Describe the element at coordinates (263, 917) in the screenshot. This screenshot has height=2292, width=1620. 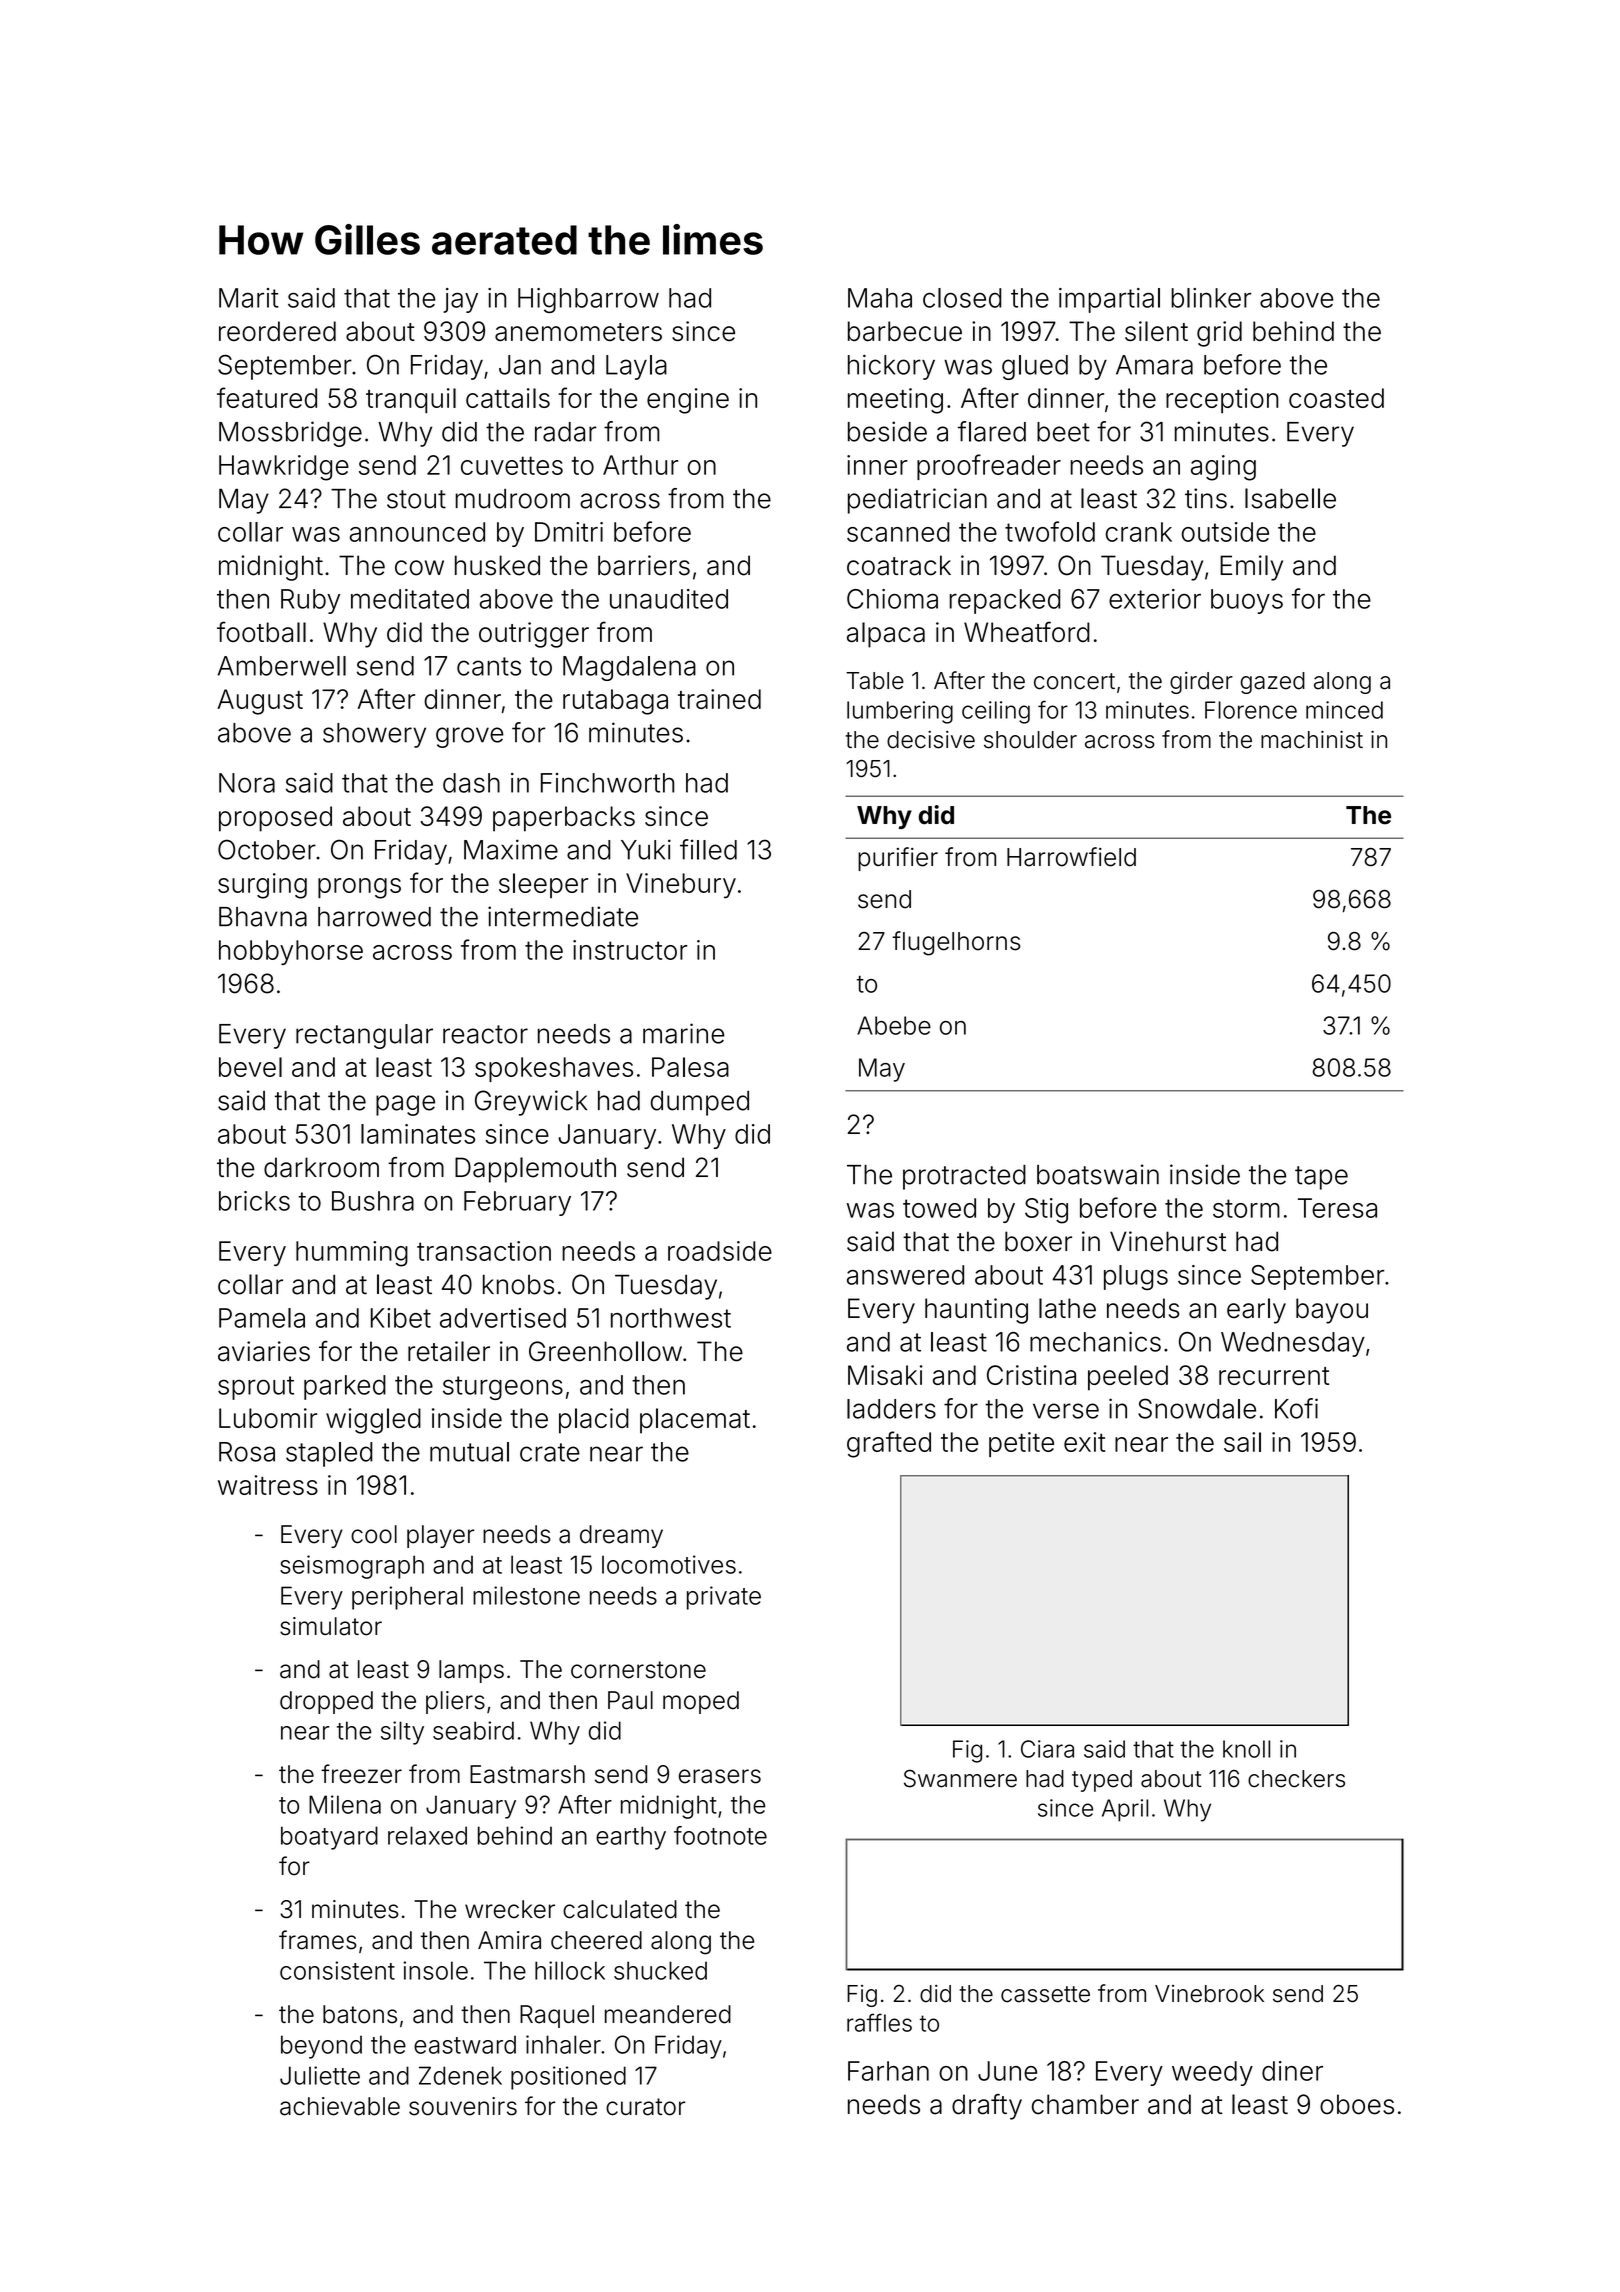
I see `Bhavna` at that location.
